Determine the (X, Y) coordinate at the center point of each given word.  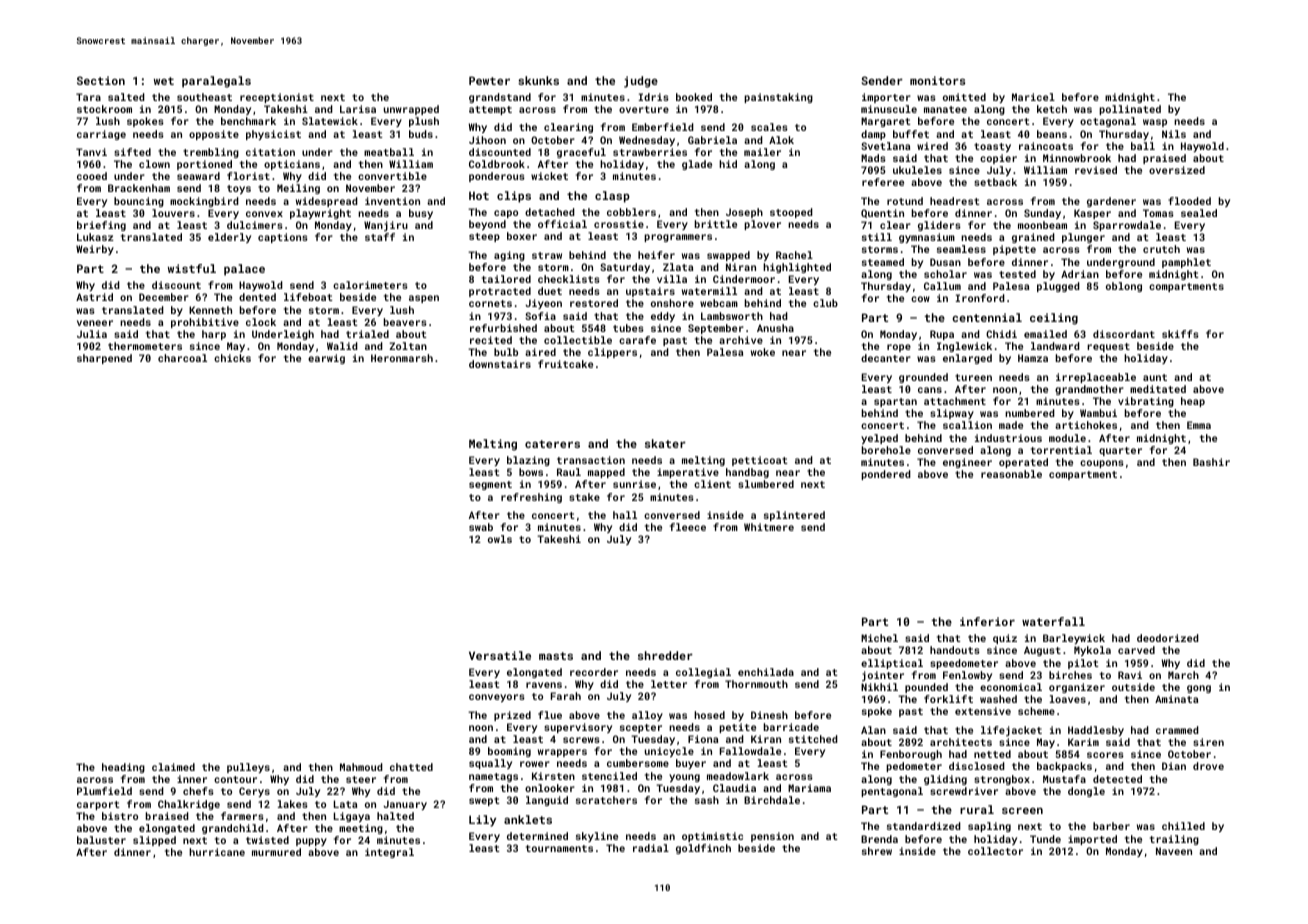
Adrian (1080, 274)
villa (672, 279)
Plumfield (104, 791)
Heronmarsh (402, 358)
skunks (538, 80)
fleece (688, 527)
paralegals (216, 82)
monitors (937, 80)
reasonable (1011, 474)
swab (481, 527)
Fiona (703, 739)
